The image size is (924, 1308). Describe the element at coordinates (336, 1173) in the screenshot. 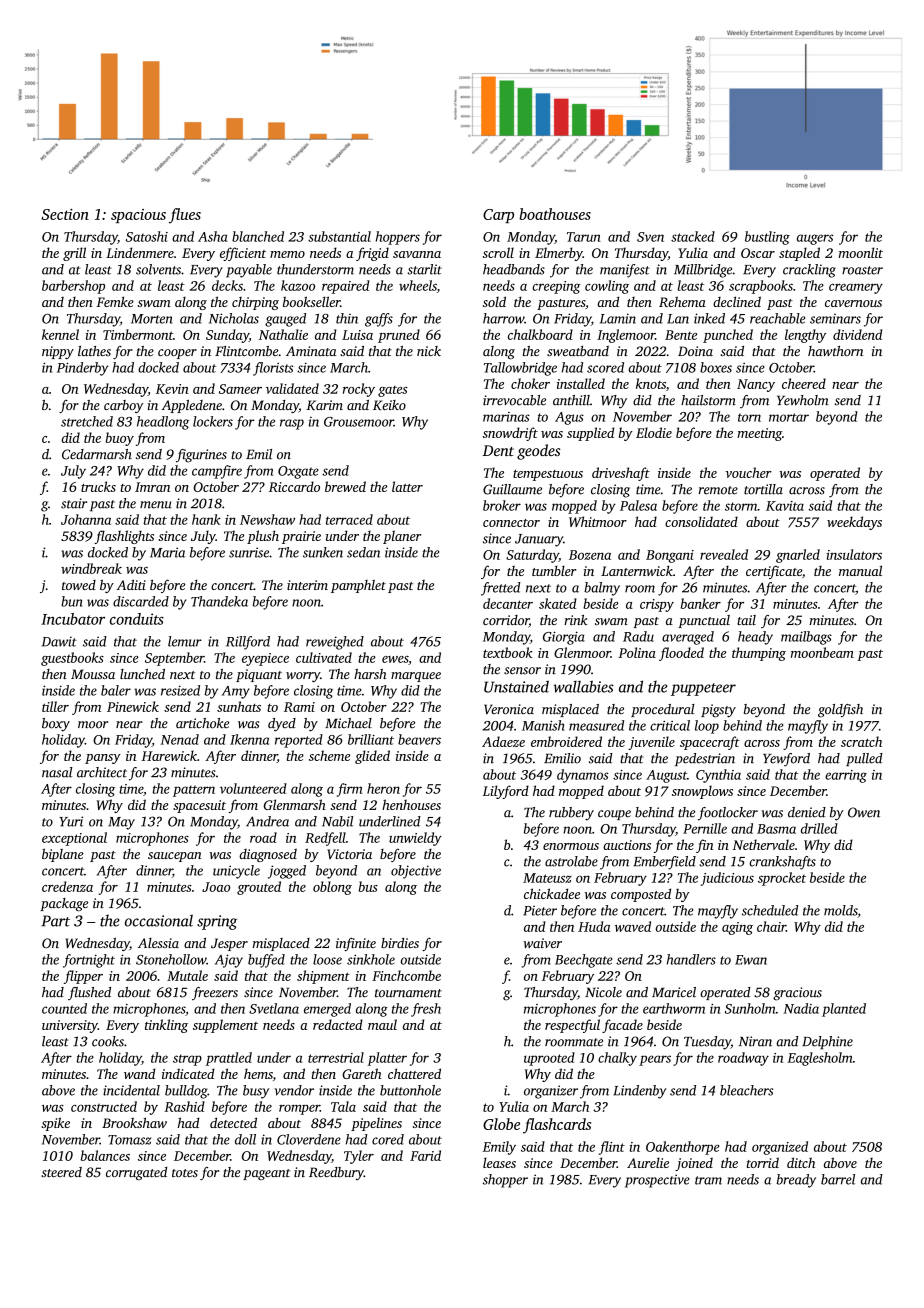

I see `Reedbury` at that location.
